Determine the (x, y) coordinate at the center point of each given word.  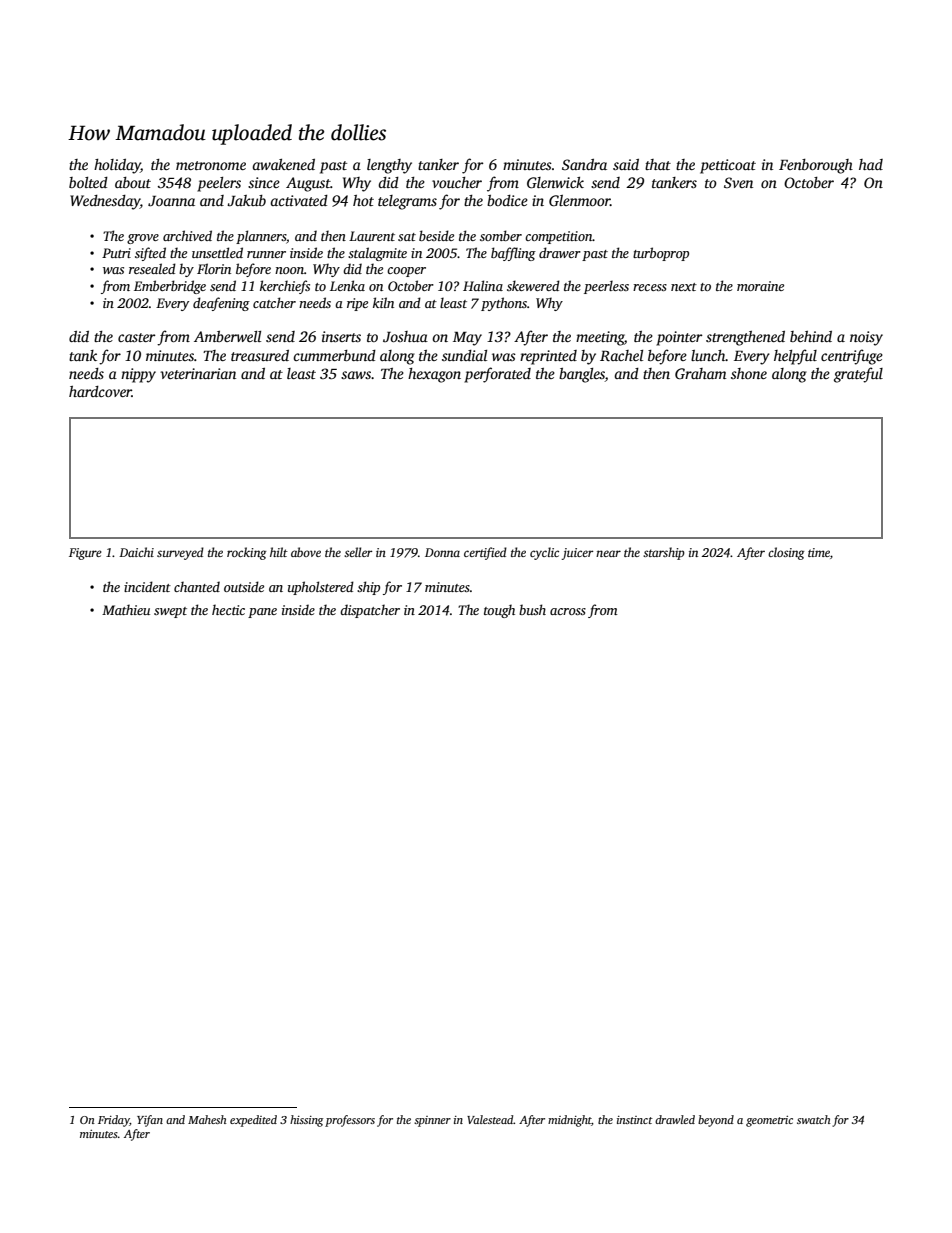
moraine (760, 286)
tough (499, 611)
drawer (560, 252)
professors (350, 1121)
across (568, 611)
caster (137, 337)
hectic (228, 609)
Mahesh (207, 1119)
